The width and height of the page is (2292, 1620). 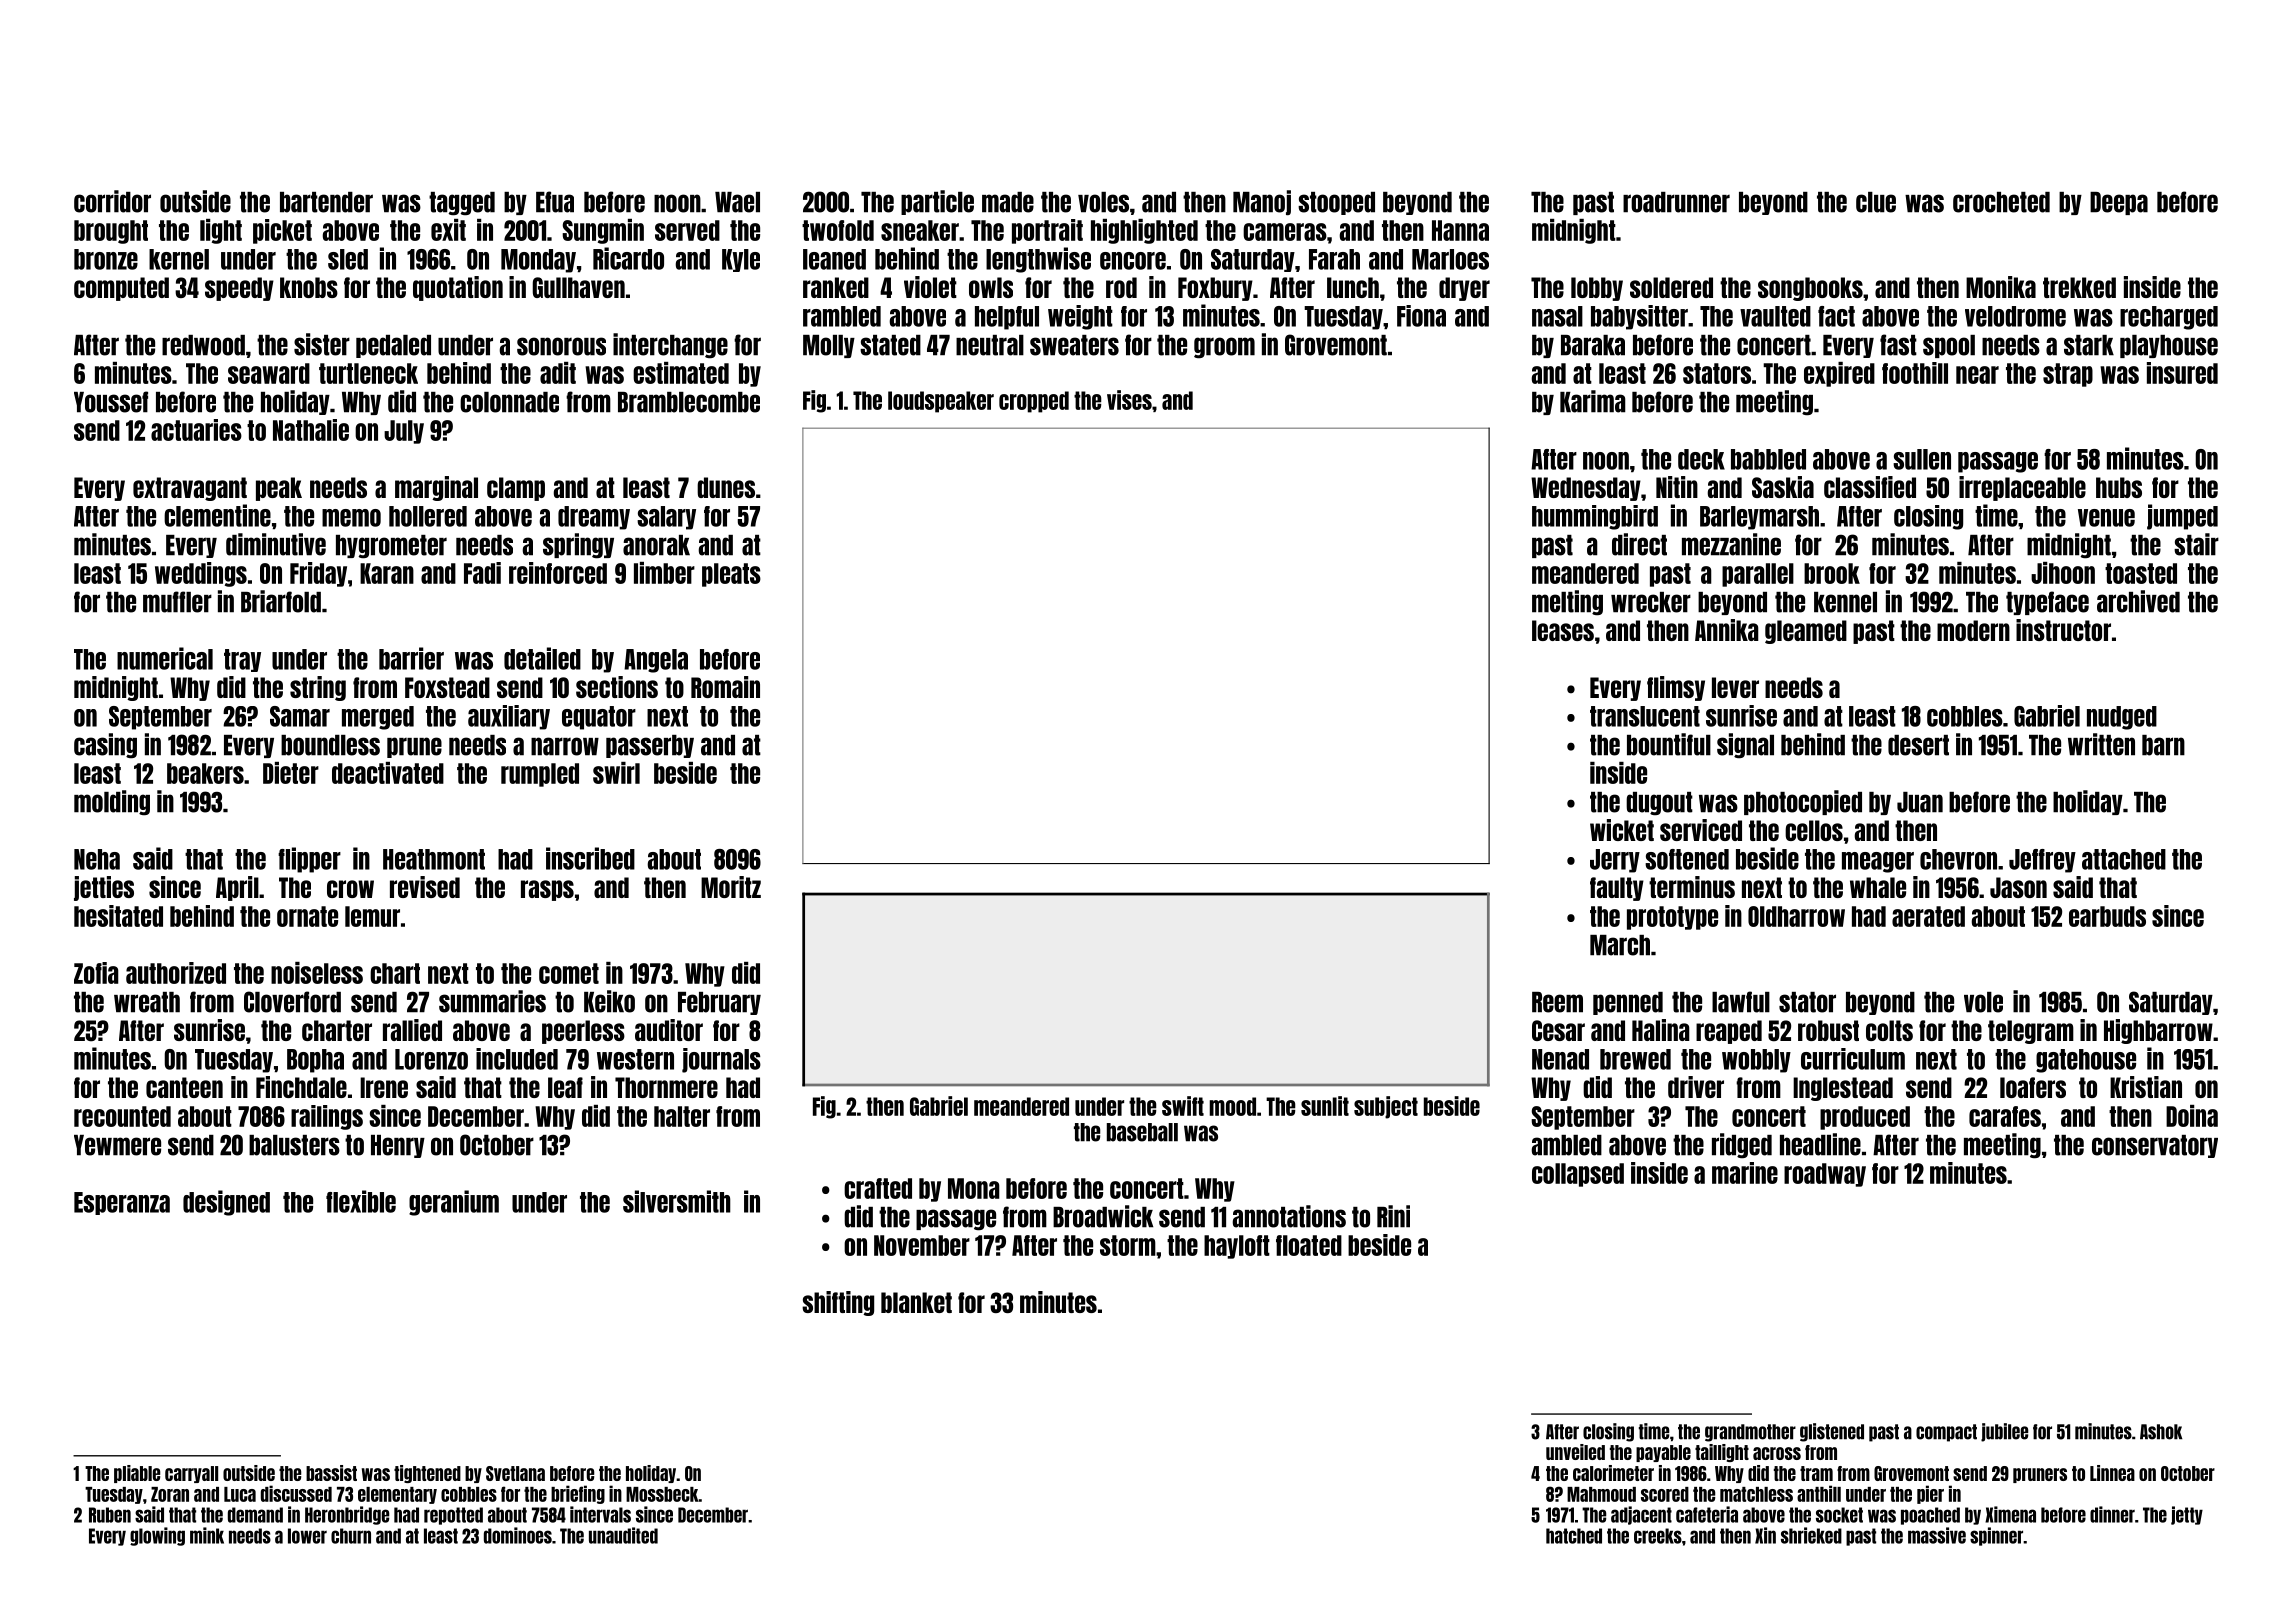 What do you see at coordinates (492, 1001) in the page?
I see `summaries` at bounding box center [492, 1001].
